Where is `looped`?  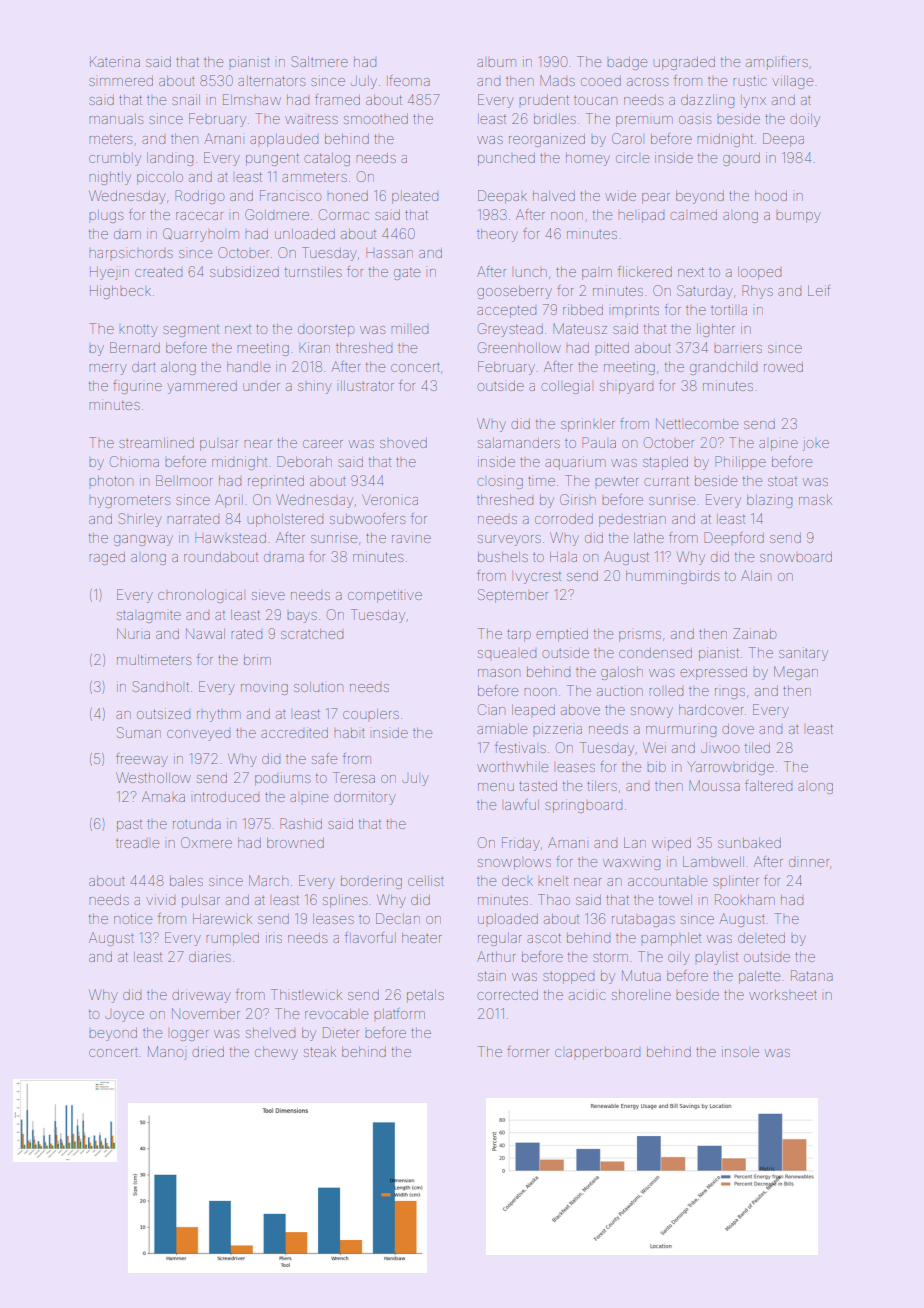
looped is located at coordinates (759, 273).
